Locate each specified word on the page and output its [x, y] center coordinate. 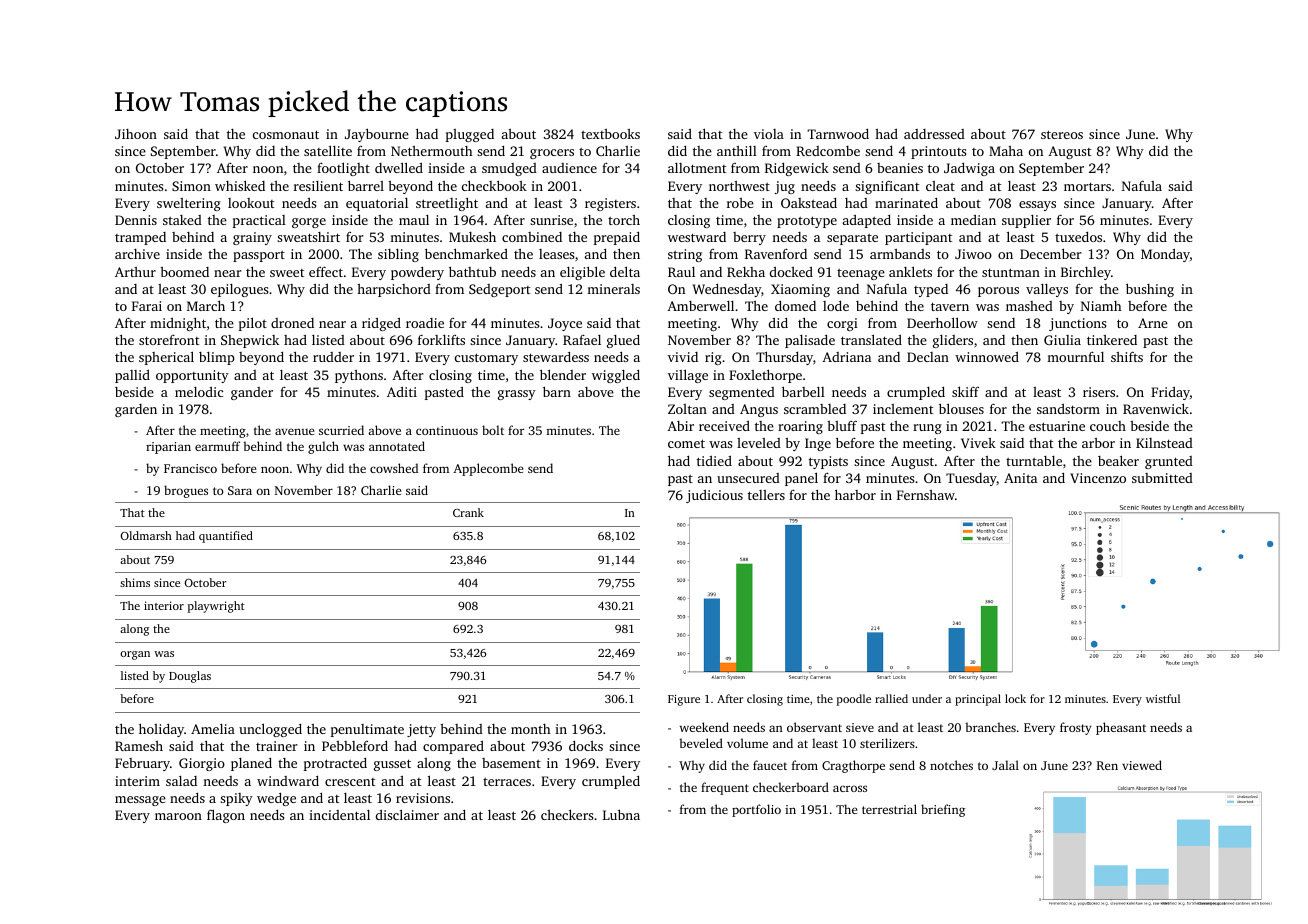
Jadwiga [969, 169]
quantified [226, 537]
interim [137, 781]
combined [532, 237]
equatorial [377, 204]
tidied [714, 461]
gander [252, 393]
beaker [1118, 460]
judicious [714, 496]
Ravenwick [1156, 408]
